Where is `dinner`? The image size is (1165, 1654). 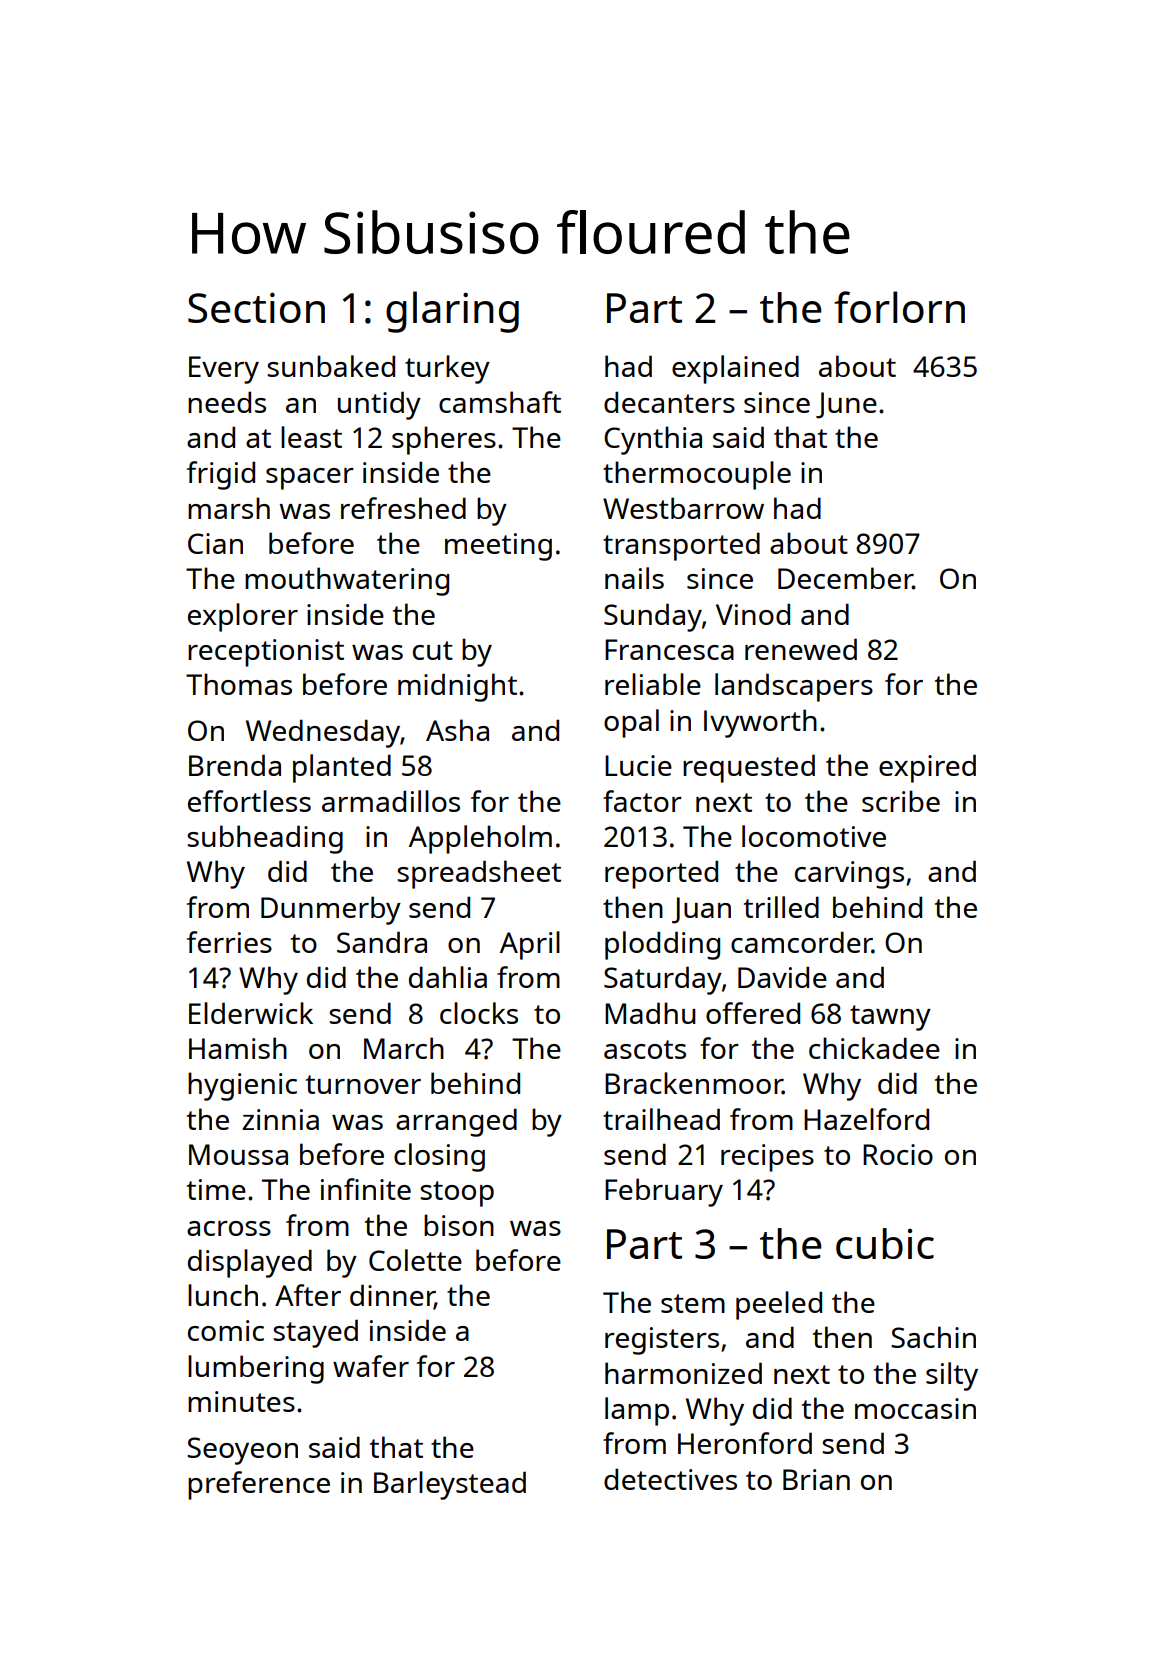
dinner is located at coordinates (392, 1296).
